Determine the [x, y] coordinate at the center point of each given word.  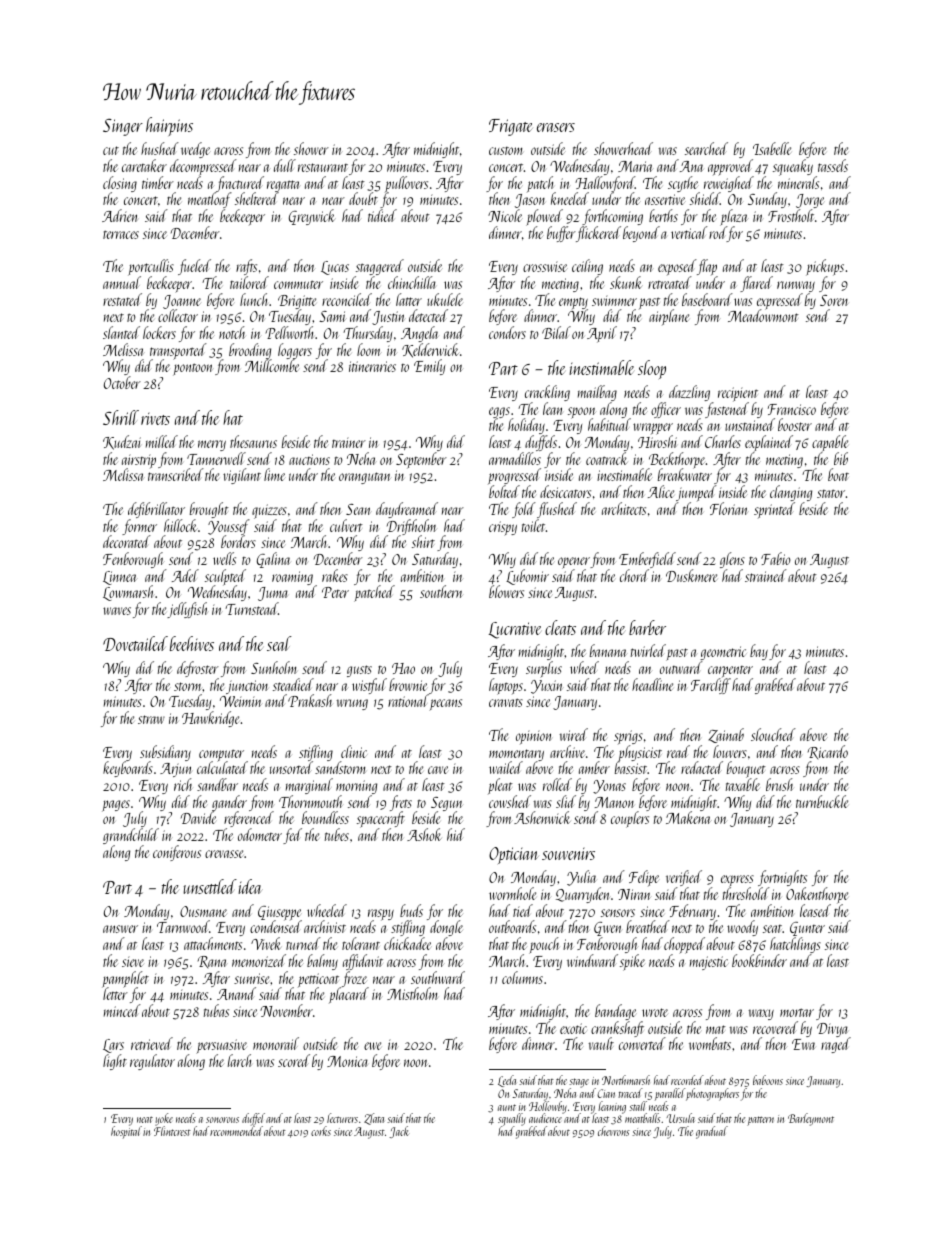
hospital [125, 1133]
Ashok [424, 834]
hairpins [169, 126]
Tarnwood [183, 927]
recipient [738, 394]
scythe [684, 184]
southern [441, 591]
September [421, 460]
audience [545, 1118]
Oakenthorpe [817, 895]
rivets [155, 419]
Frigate [511, 127]
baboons [768, 1080]
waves [117, 611]
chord [634, 575]
